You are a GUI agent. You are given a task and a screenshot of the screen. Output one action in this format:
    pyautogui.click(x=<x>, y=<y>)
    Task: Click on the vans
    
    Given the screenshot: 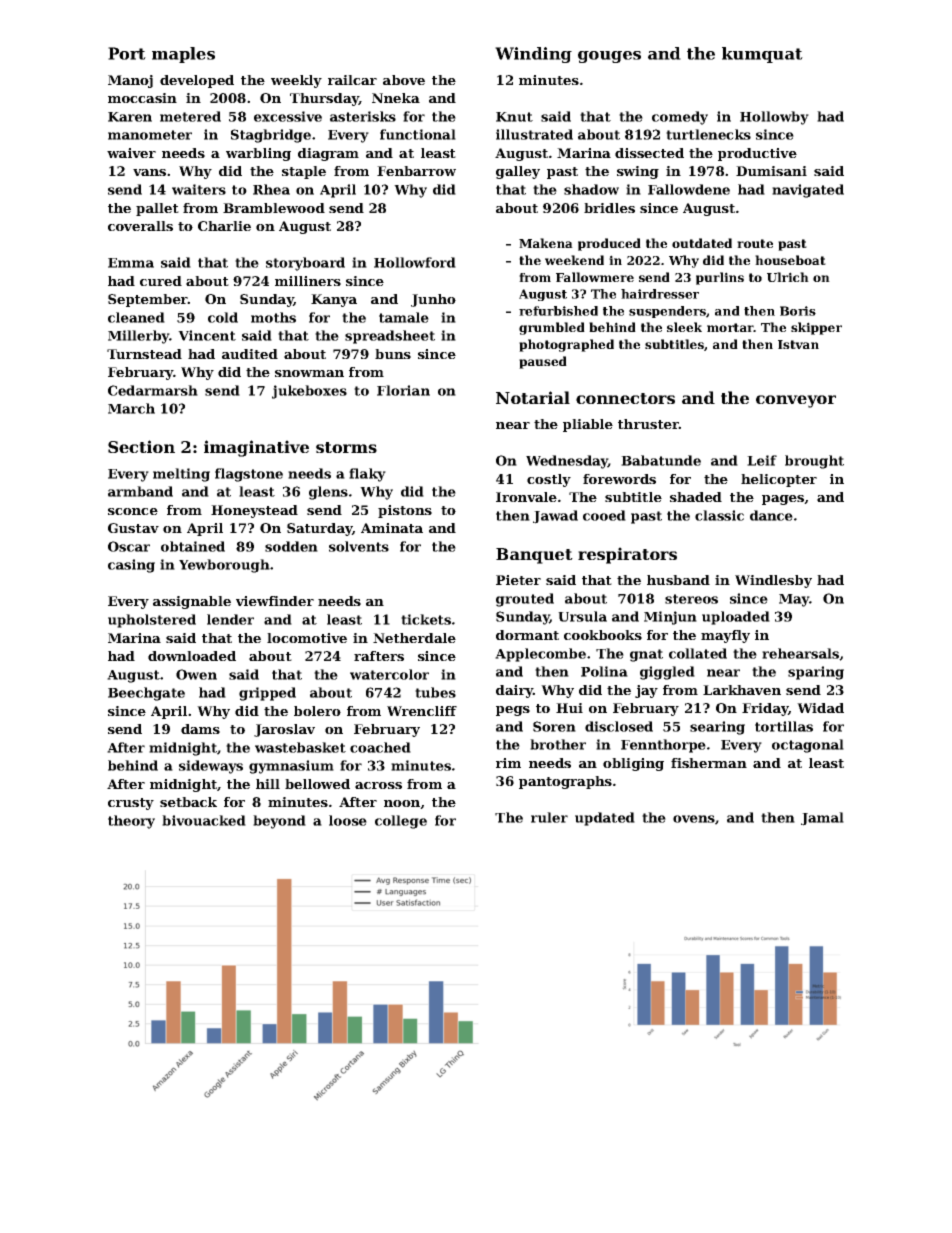 What is the action you would take?
    pyautogui.click(x=149, y=172)
